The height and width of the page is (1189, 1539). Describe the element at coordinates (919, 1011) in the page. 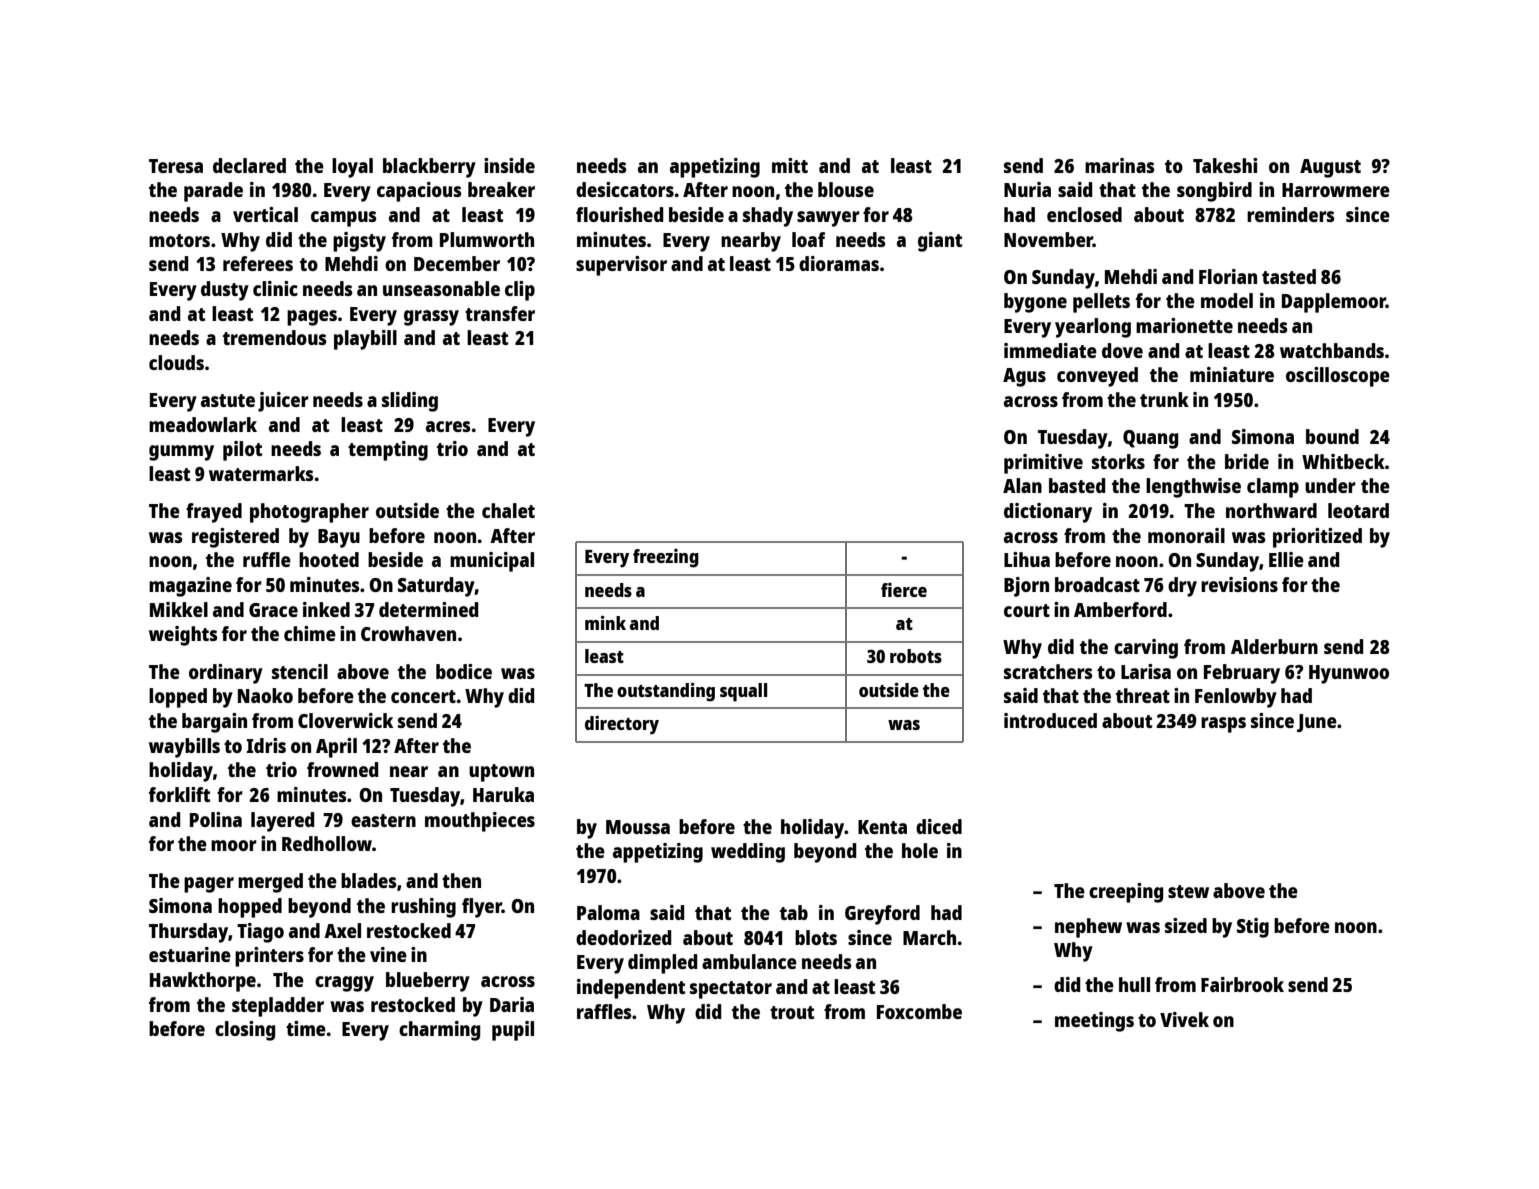

I see `Foxcombe` at that location.
